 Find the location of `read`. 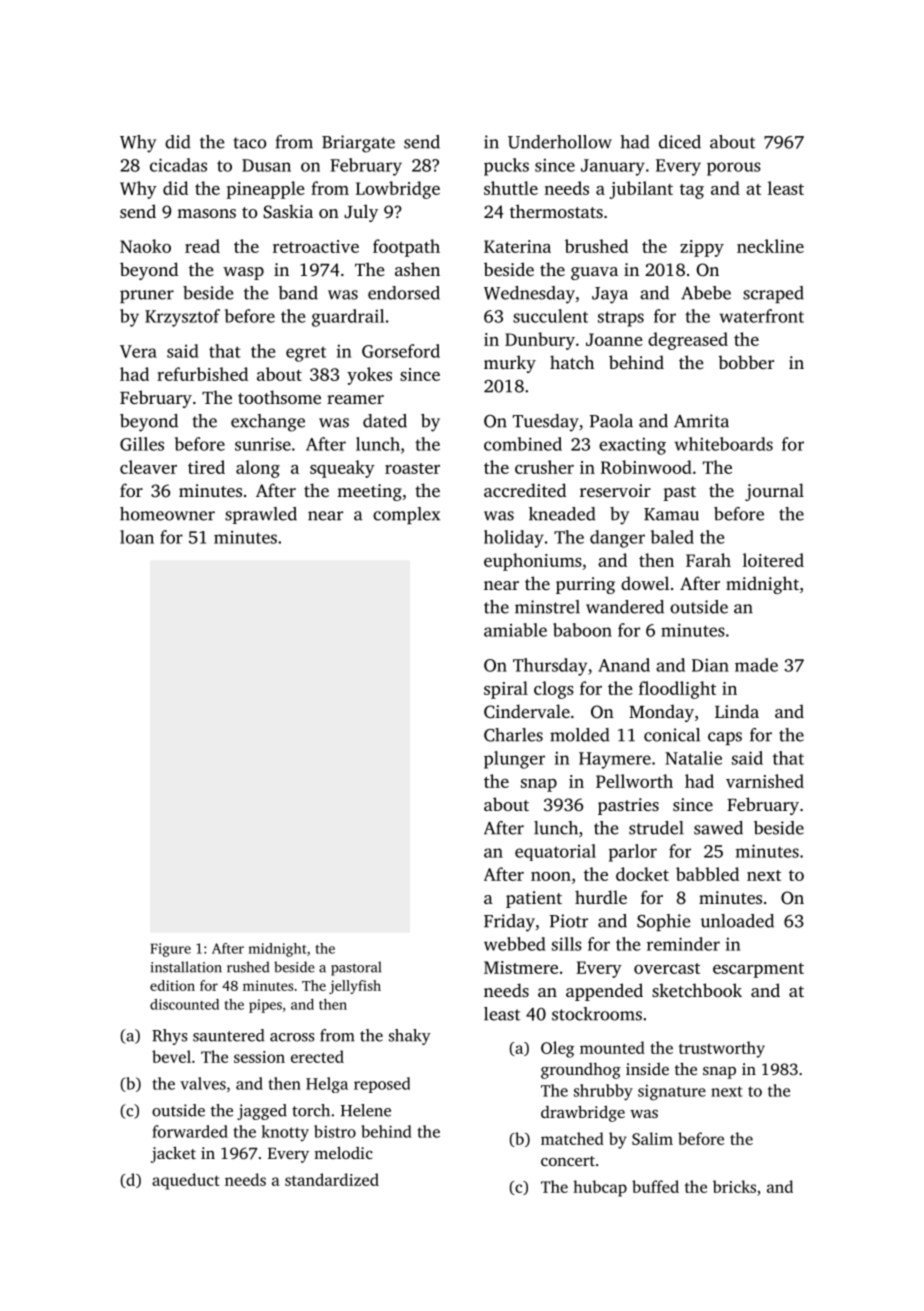

read is located at coordinates (202, 246).
